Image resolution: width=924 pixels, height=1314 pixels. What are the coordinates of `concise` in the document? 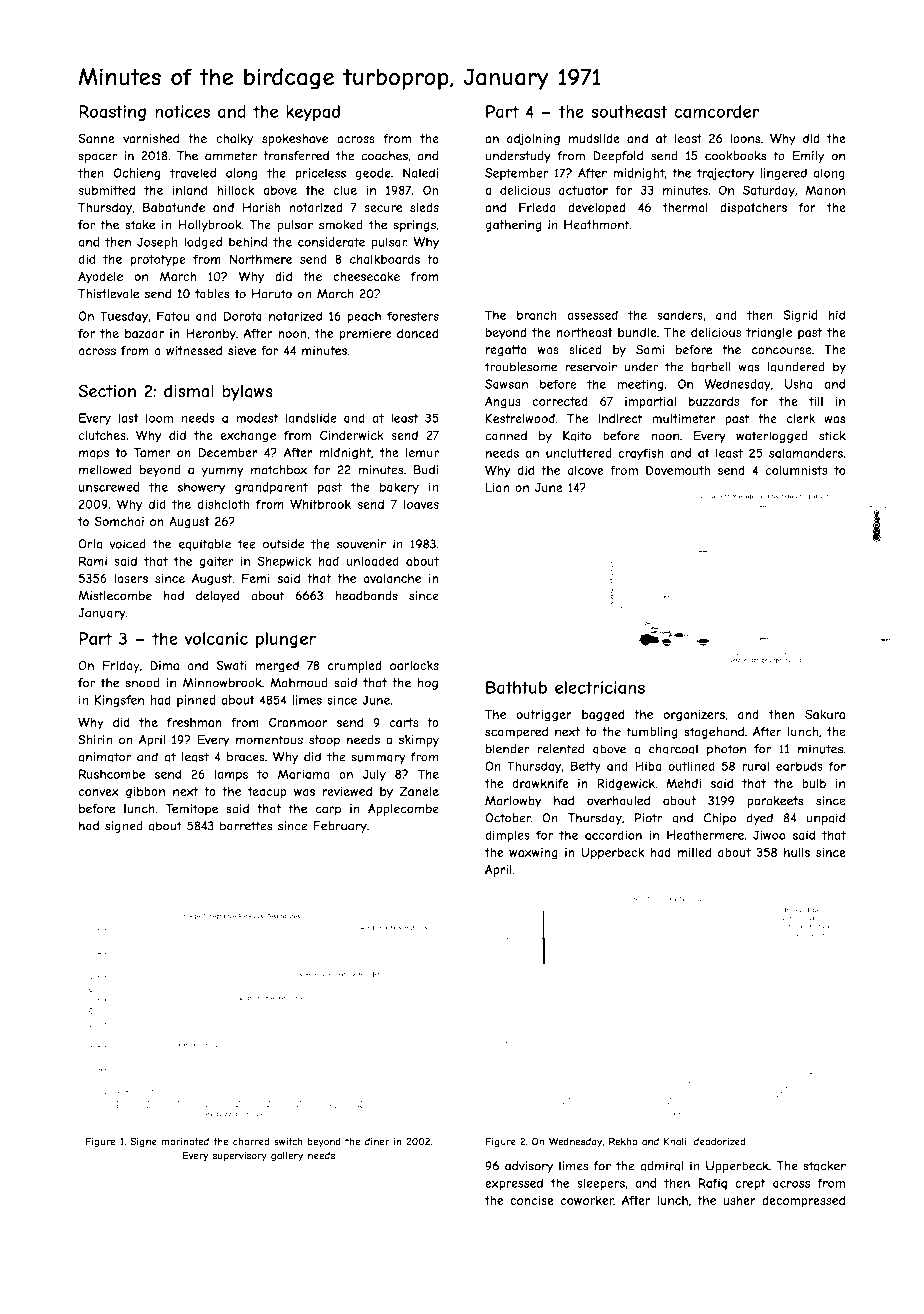 It's located at (532, 1200).
